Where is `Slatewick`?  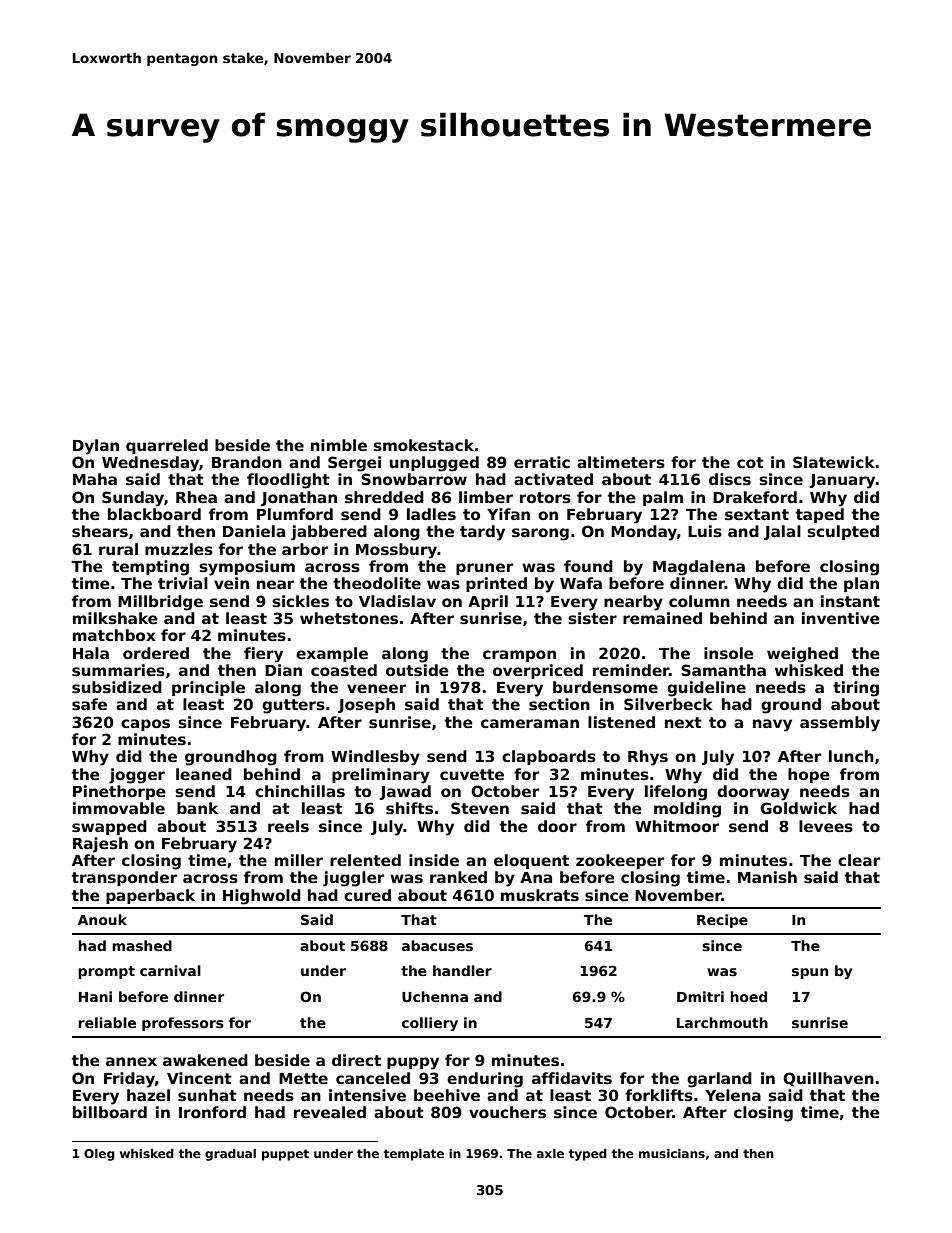 Slatewick is located at coordinates (834, 462).
